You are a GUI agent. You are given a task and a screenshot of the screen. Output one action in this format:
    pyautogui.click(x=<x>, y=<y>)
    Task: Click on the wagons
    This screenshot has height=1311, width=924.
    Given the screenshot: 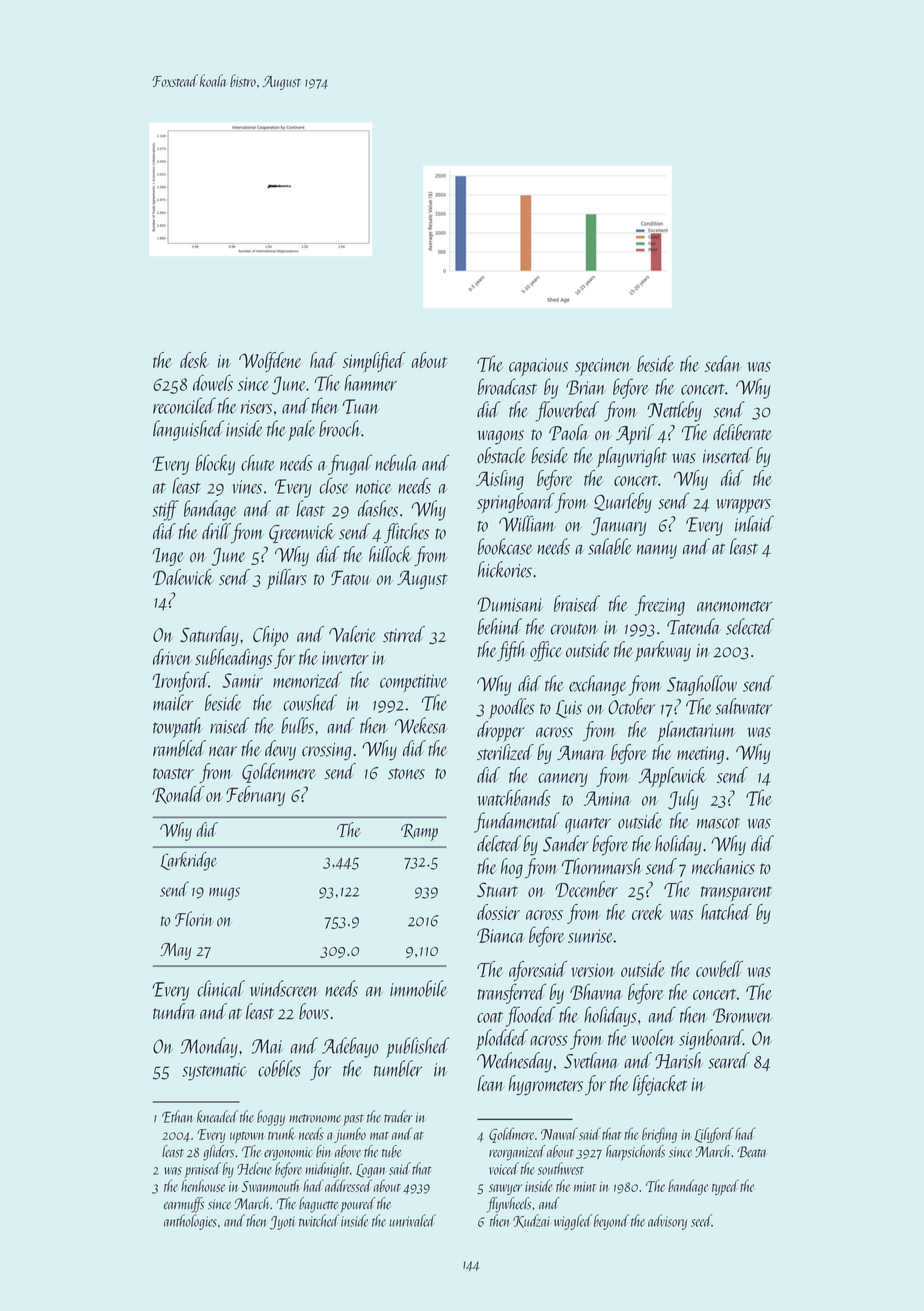 What is the action you would take?
    pyautogui.click(x=501, y=437)
